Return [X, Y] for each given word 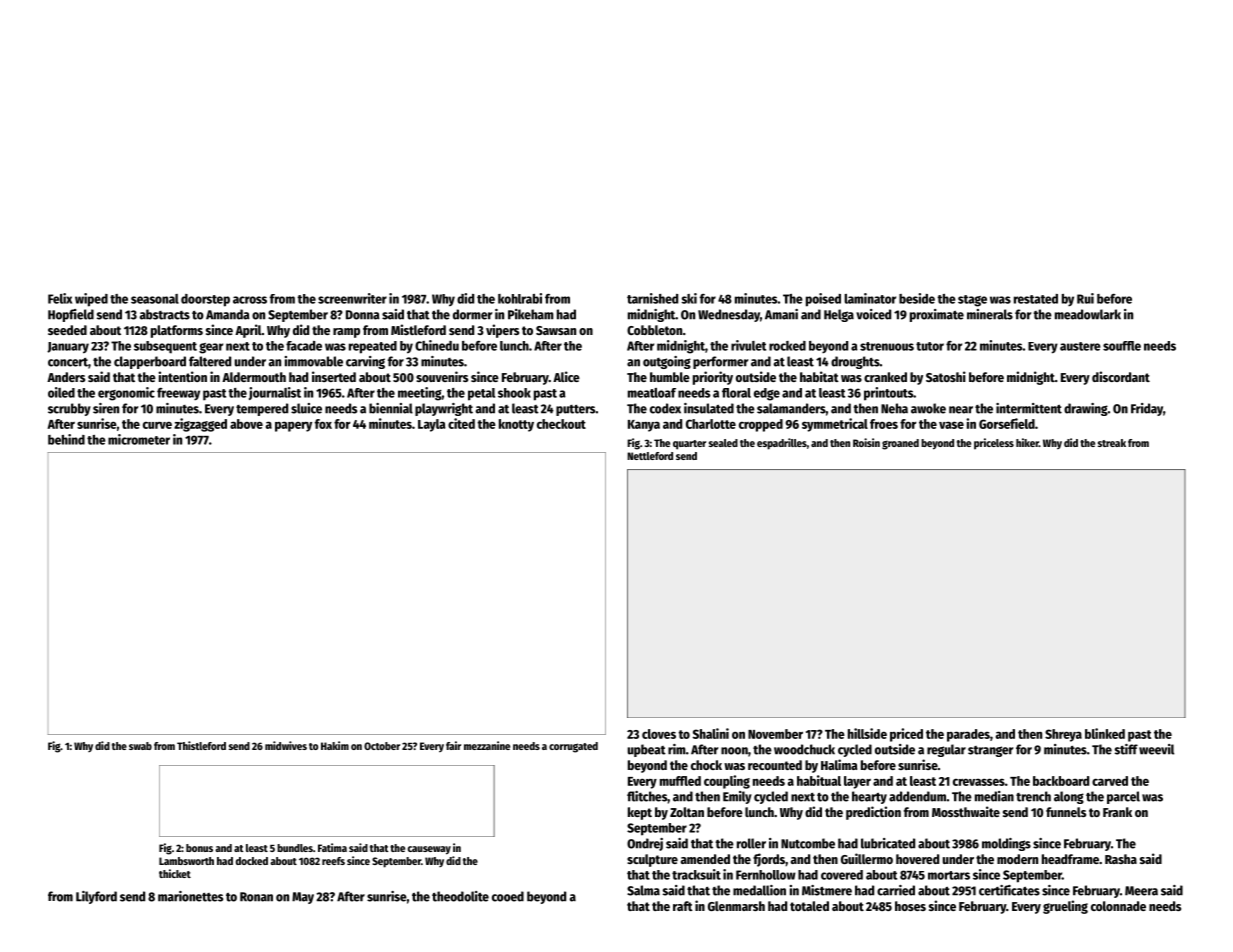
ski [689, 298]
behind [66, 439]
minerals [990, 314]
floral [736, 393]
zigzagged [200, 425]
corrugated [573, 747]
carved [1110, 781]
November [775, 734]
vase [951, 425]
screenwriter [352, 298]
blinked [1105, 733]
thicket [175, 873]
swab [140, 746]
